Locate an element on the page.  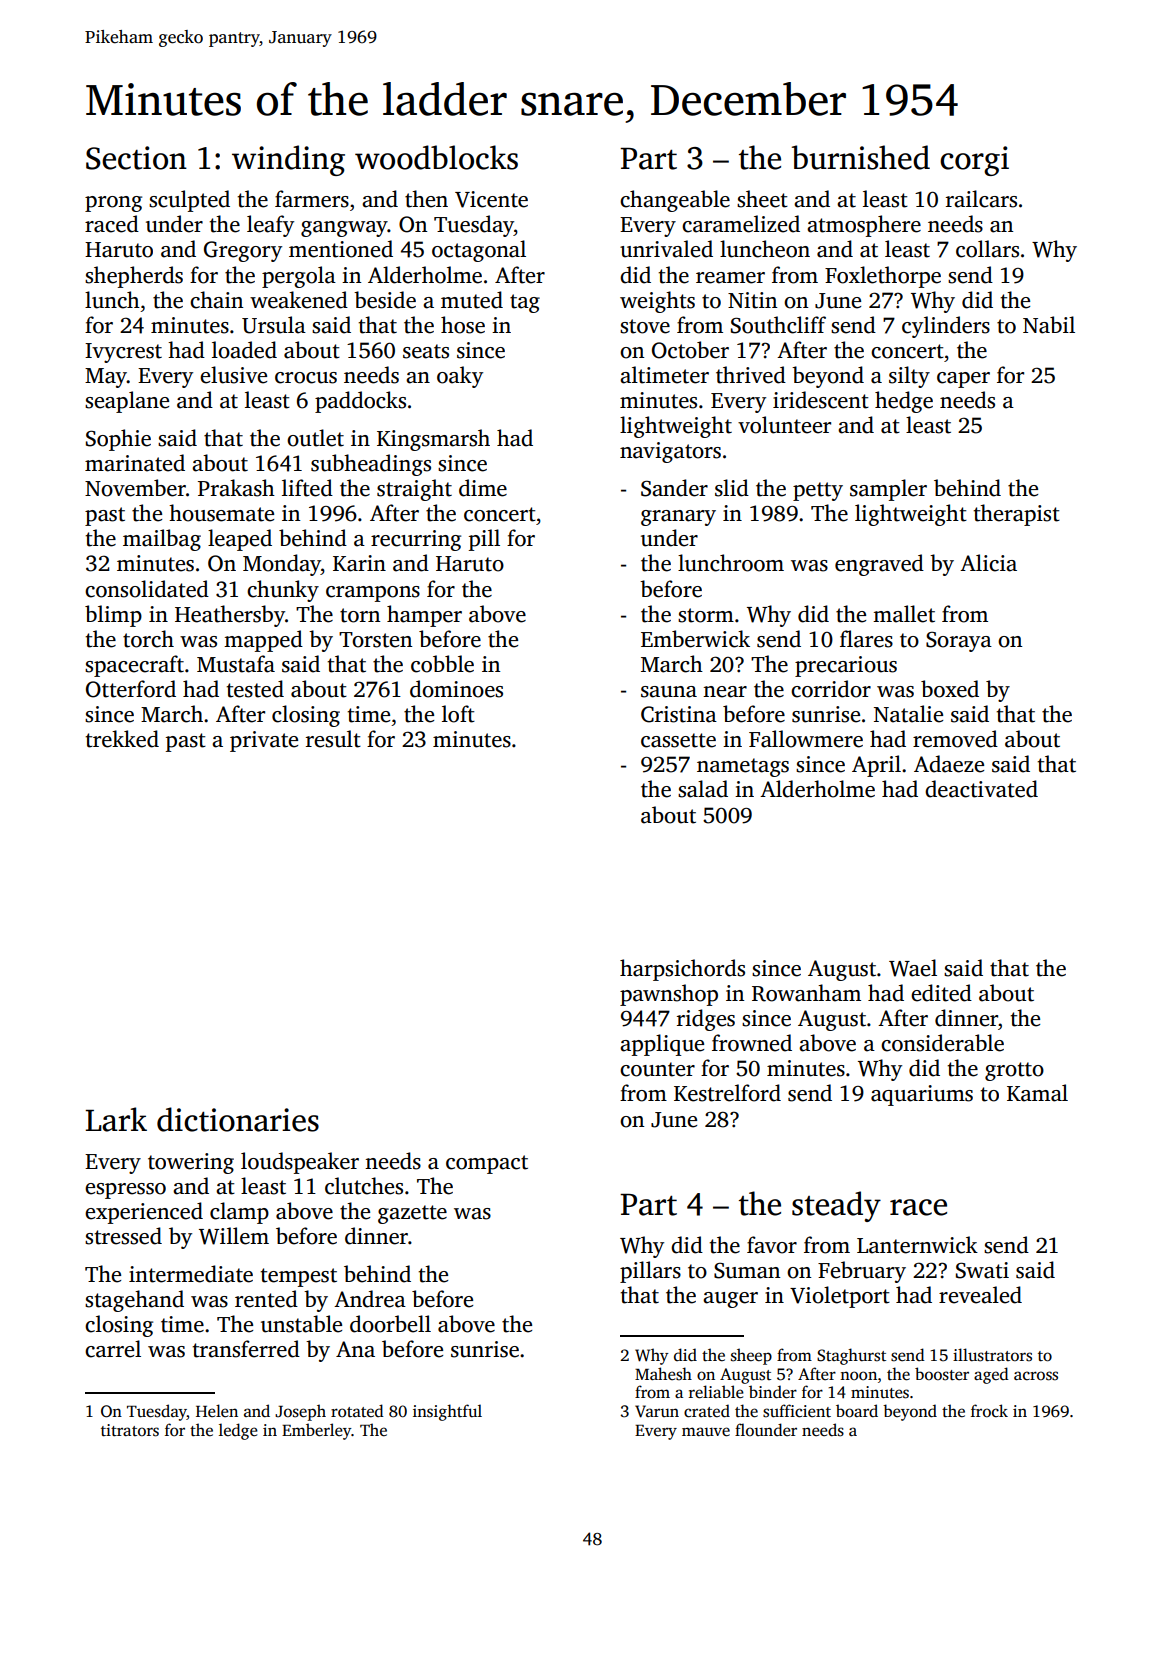
Torsten is located at coordinates (375, 640).
